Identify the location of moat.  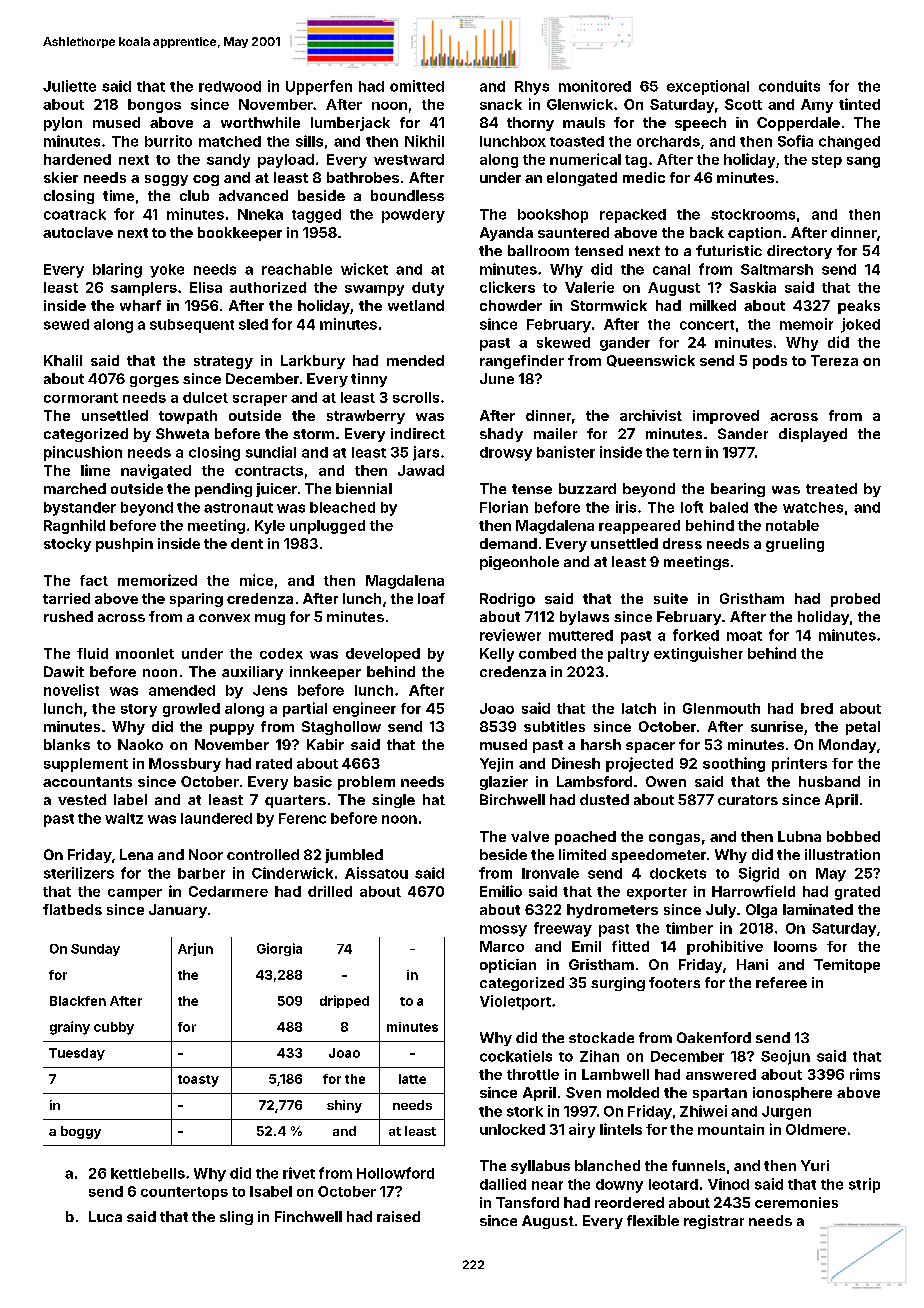
(744, 636).
